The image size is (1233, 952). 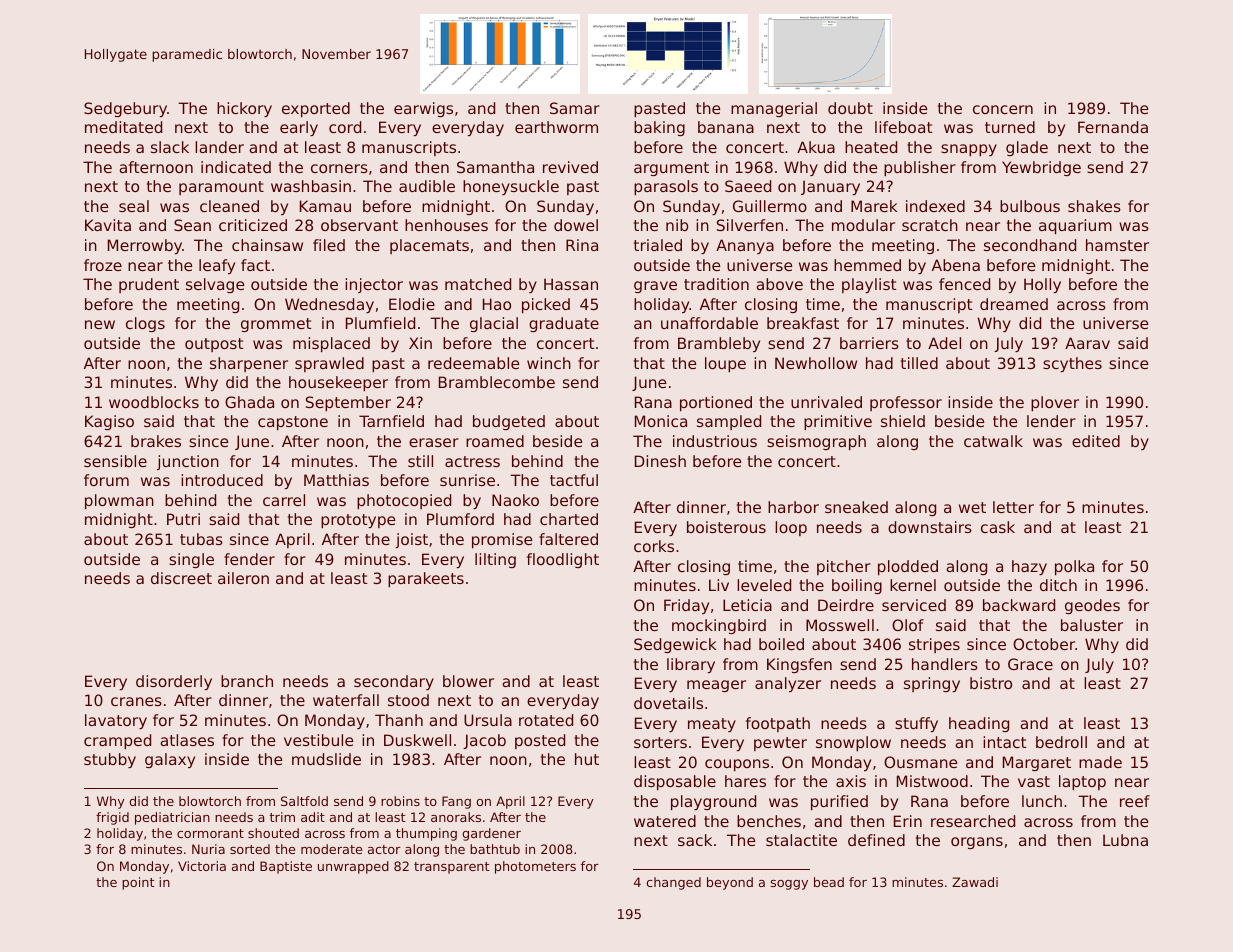 I want to click on edited, so click(x=1096, y=441).
